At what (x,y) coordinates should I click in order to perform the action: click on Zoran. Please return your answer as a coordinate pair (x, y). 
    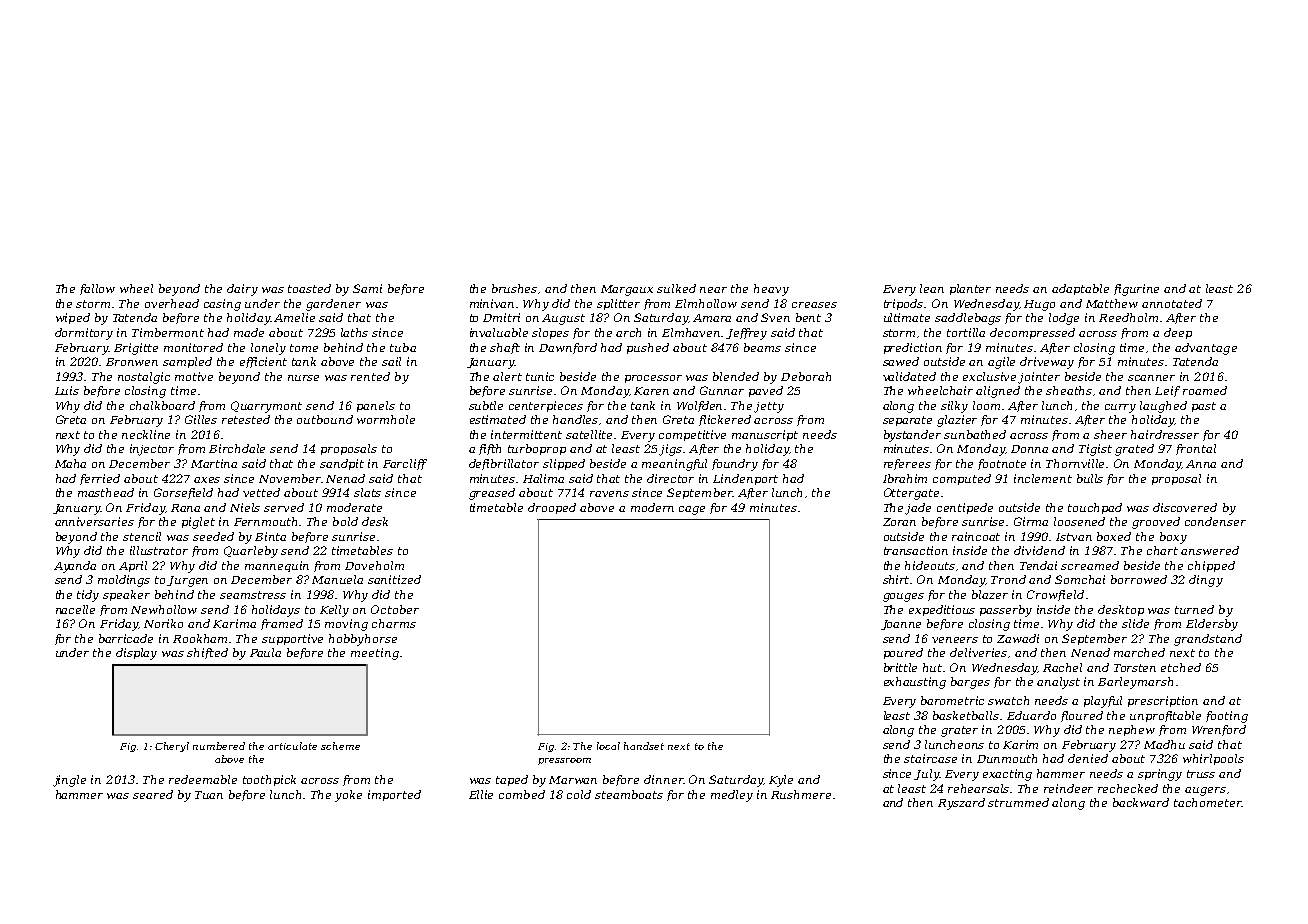
    Looking at the image, I should click on (899, 522).
